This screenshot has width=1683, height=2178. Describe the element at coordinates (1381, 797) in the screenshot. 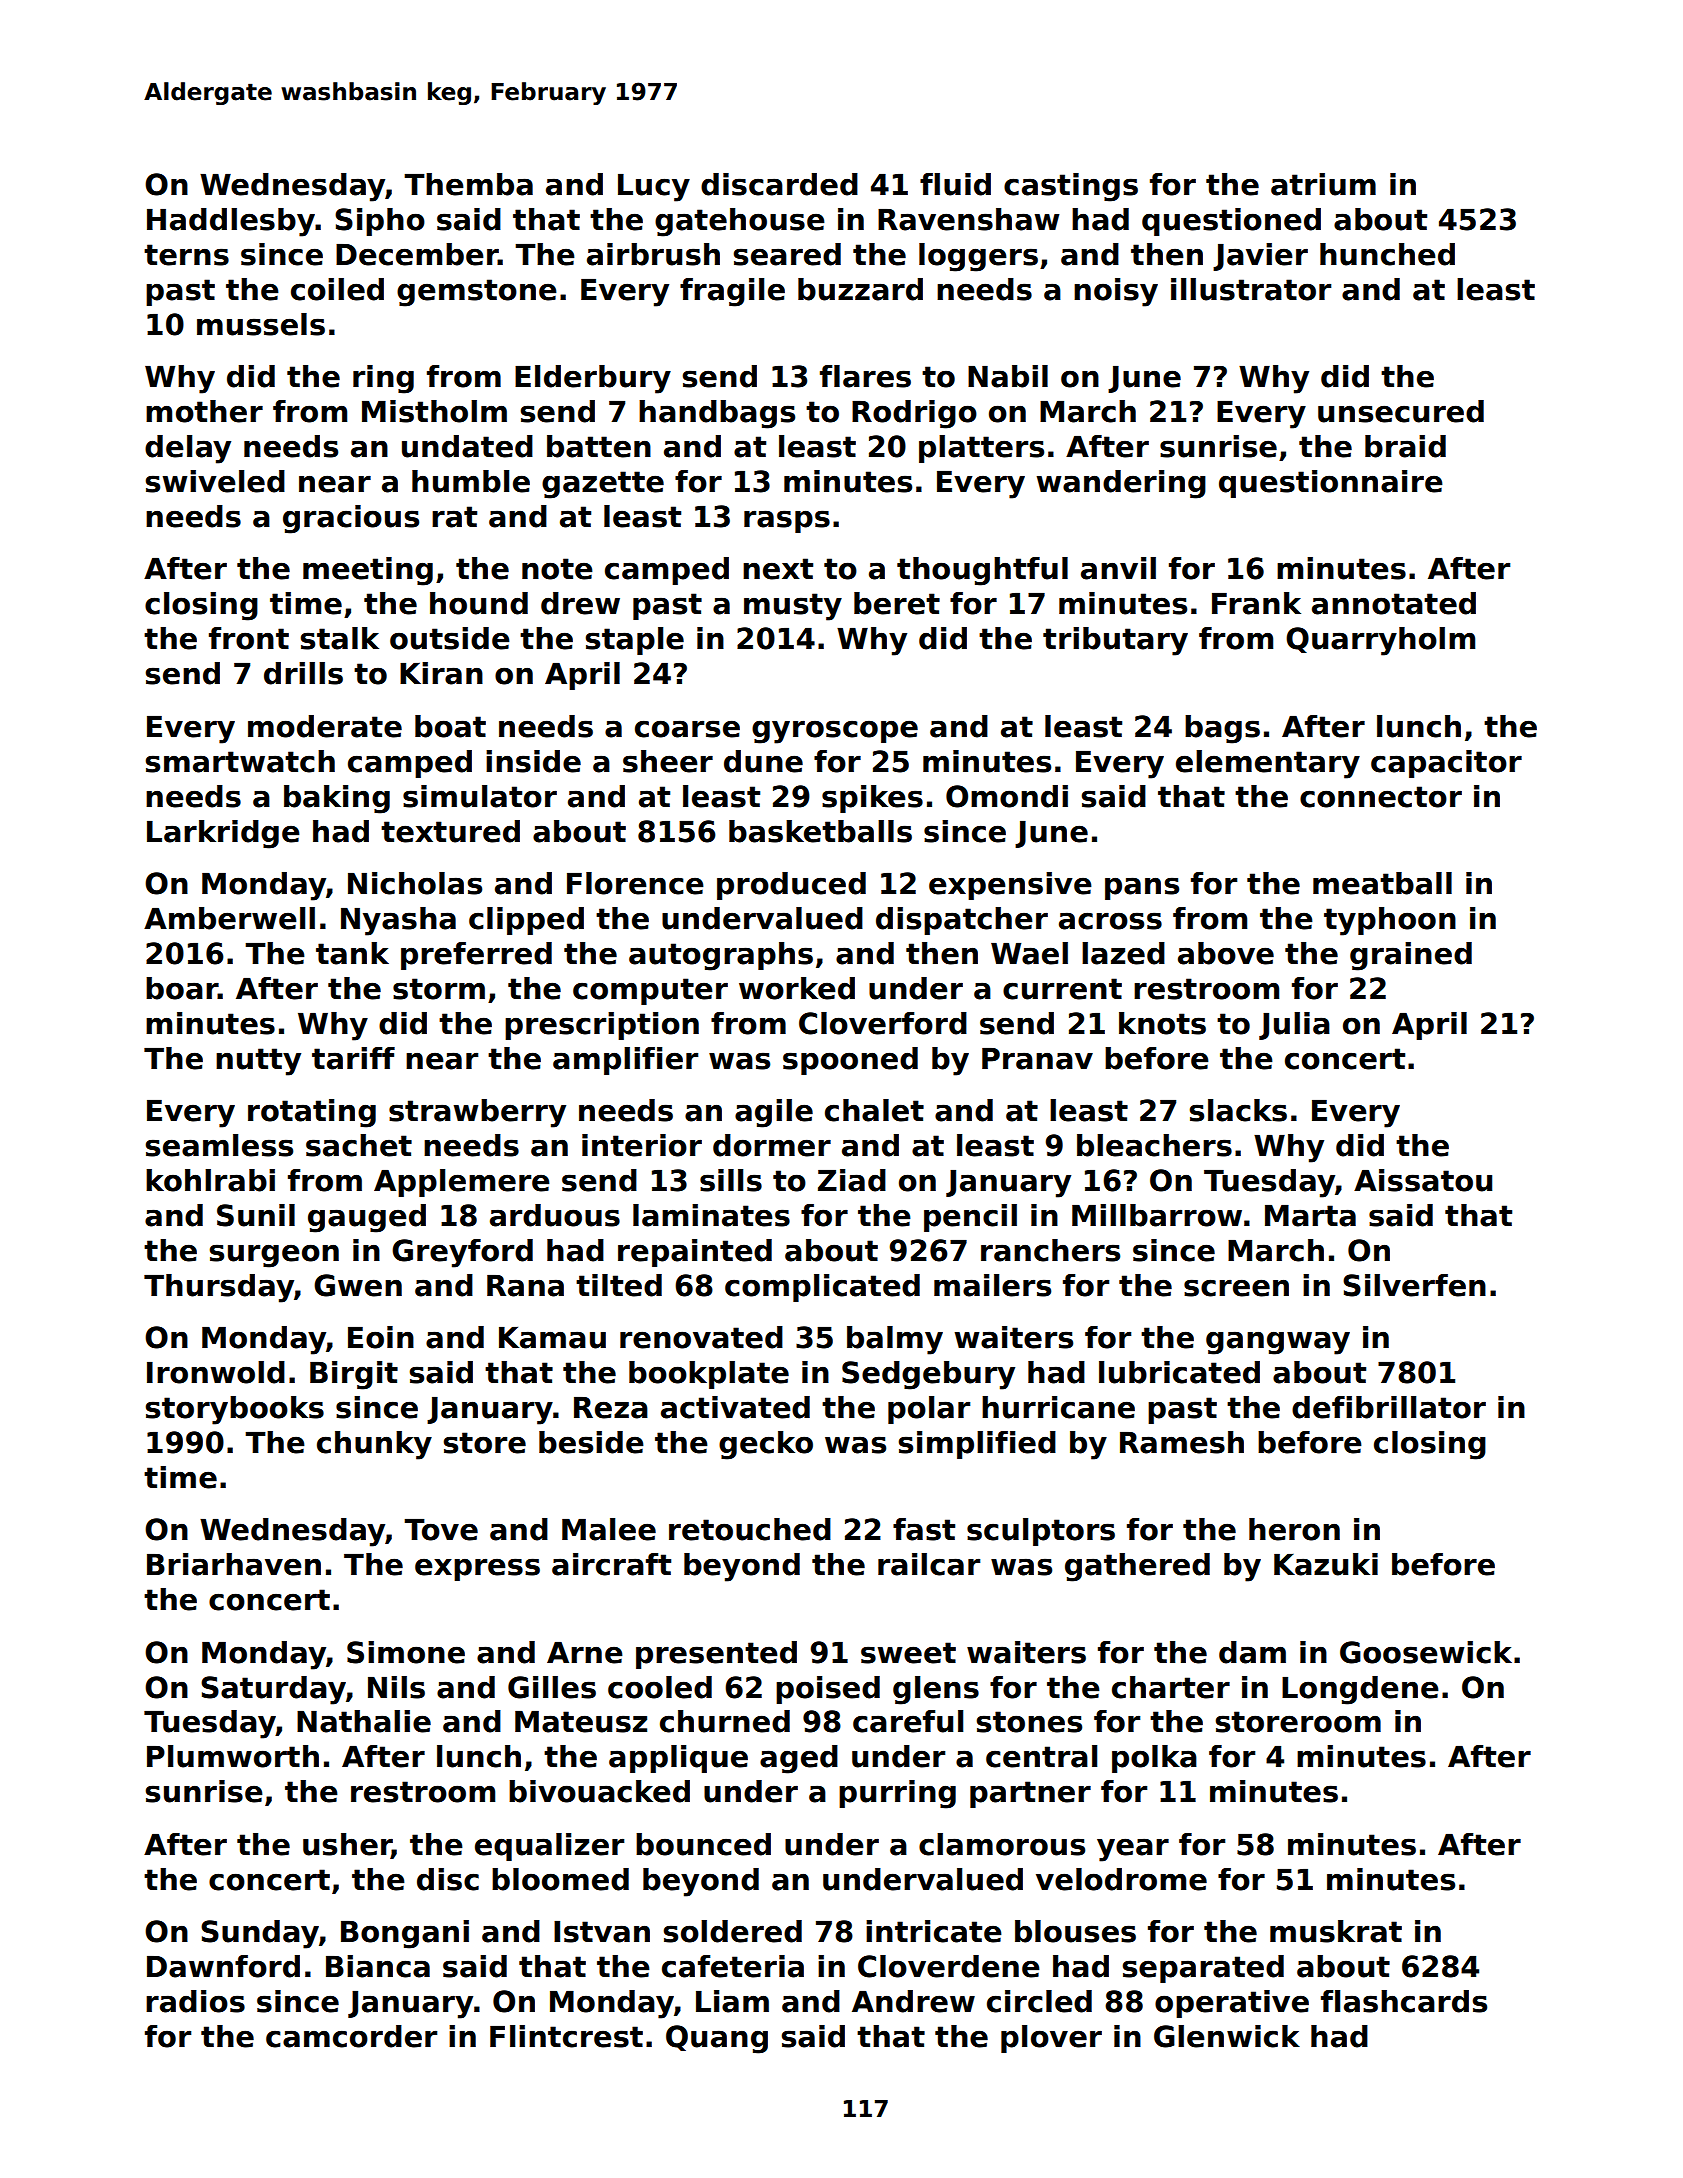

I see `connector` at that location.
